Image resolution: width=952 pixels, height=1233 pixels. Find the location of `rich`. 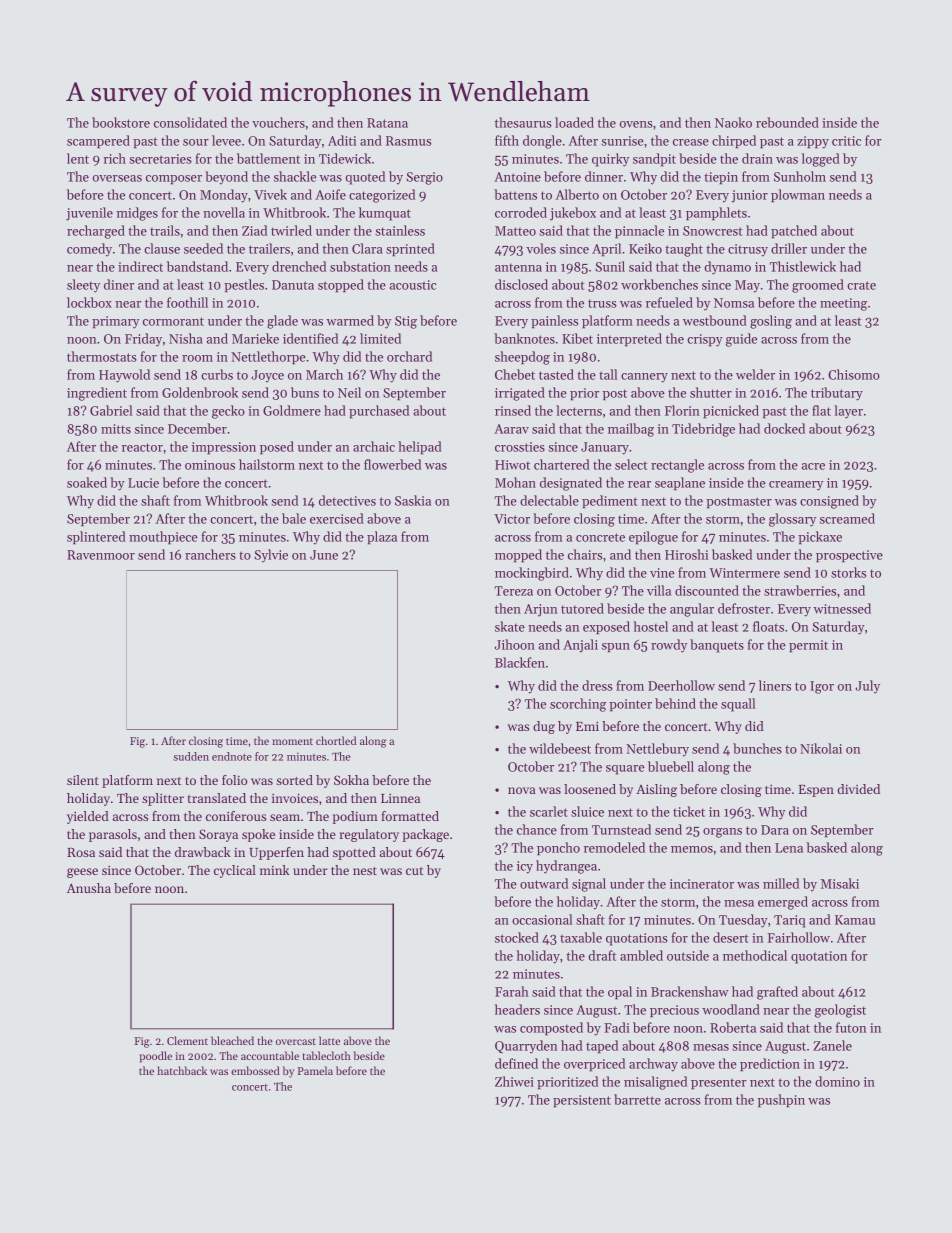

rich is located at coordinates (115, 158).
